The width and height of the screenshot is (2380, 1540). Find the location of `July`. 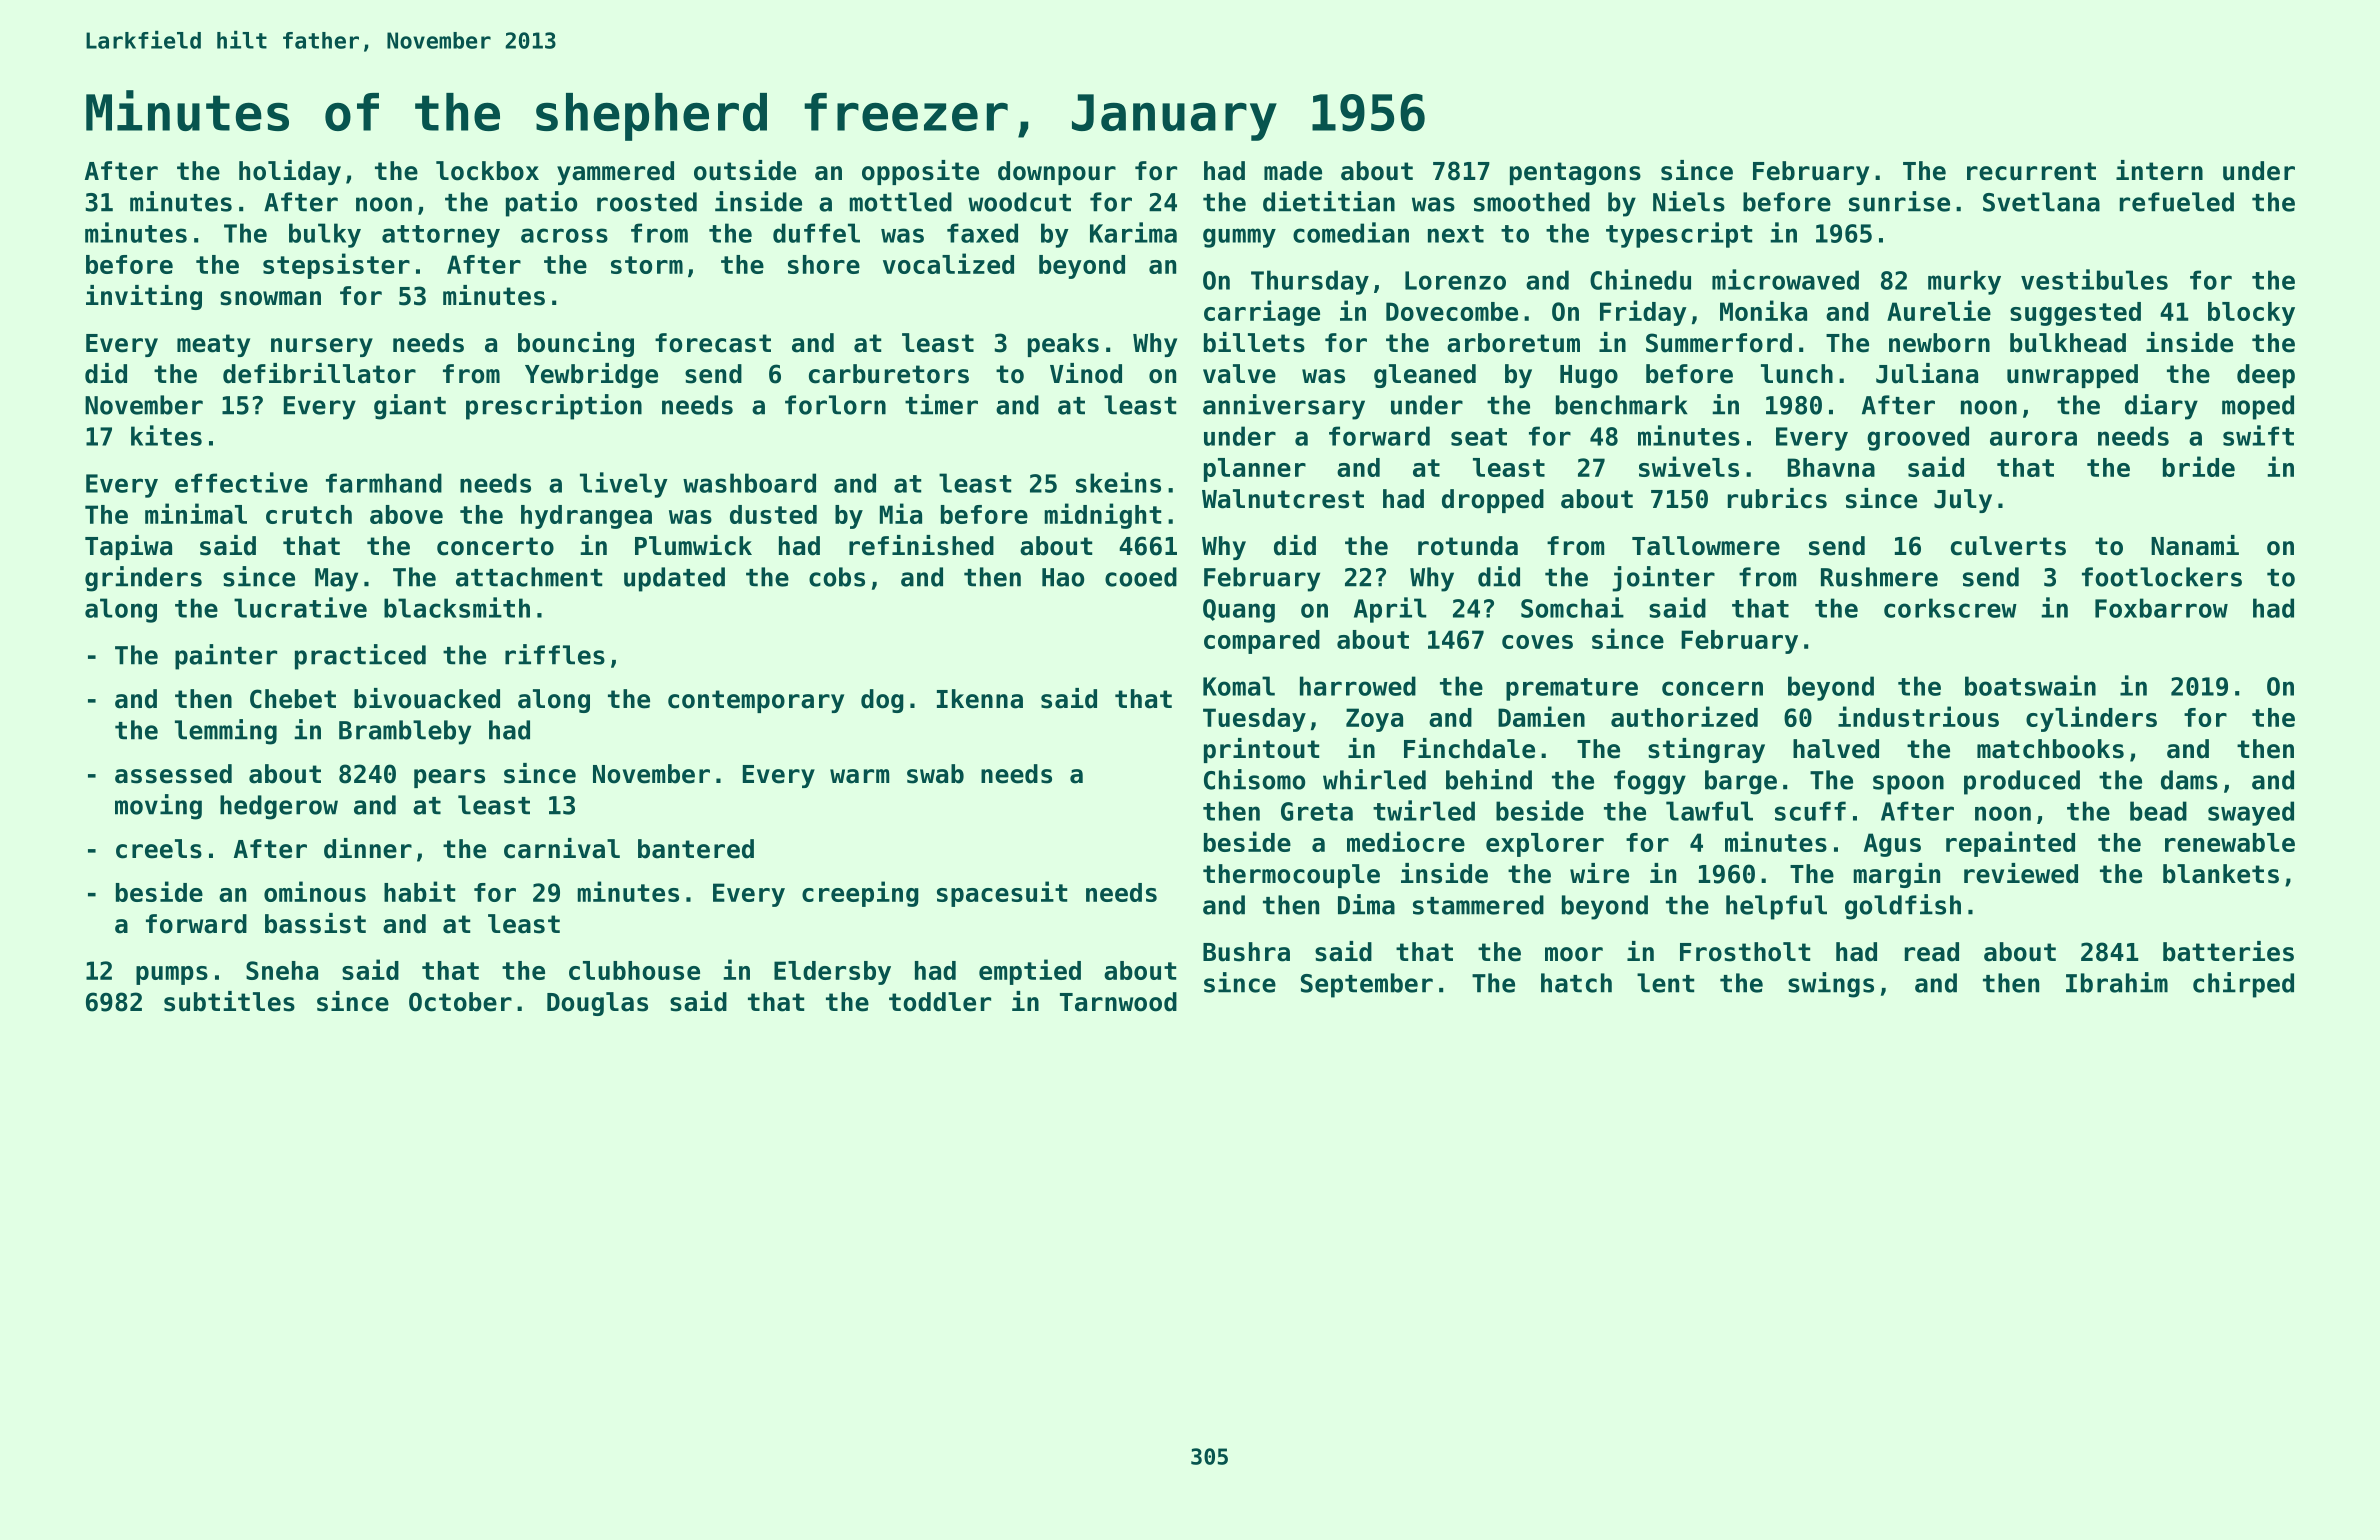

July is located at coordinates (1963, 501).
